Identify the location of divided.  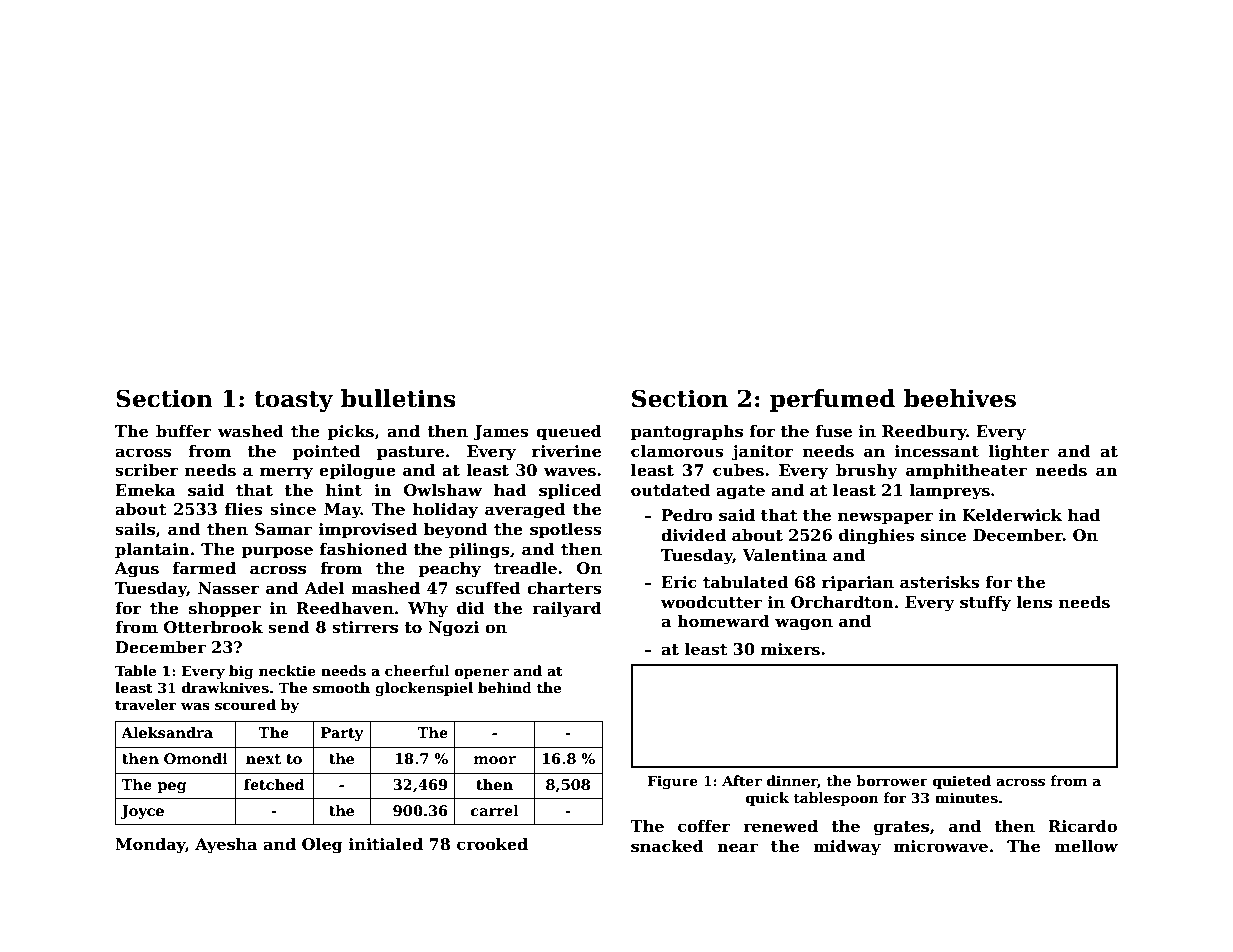
(693, 535).
